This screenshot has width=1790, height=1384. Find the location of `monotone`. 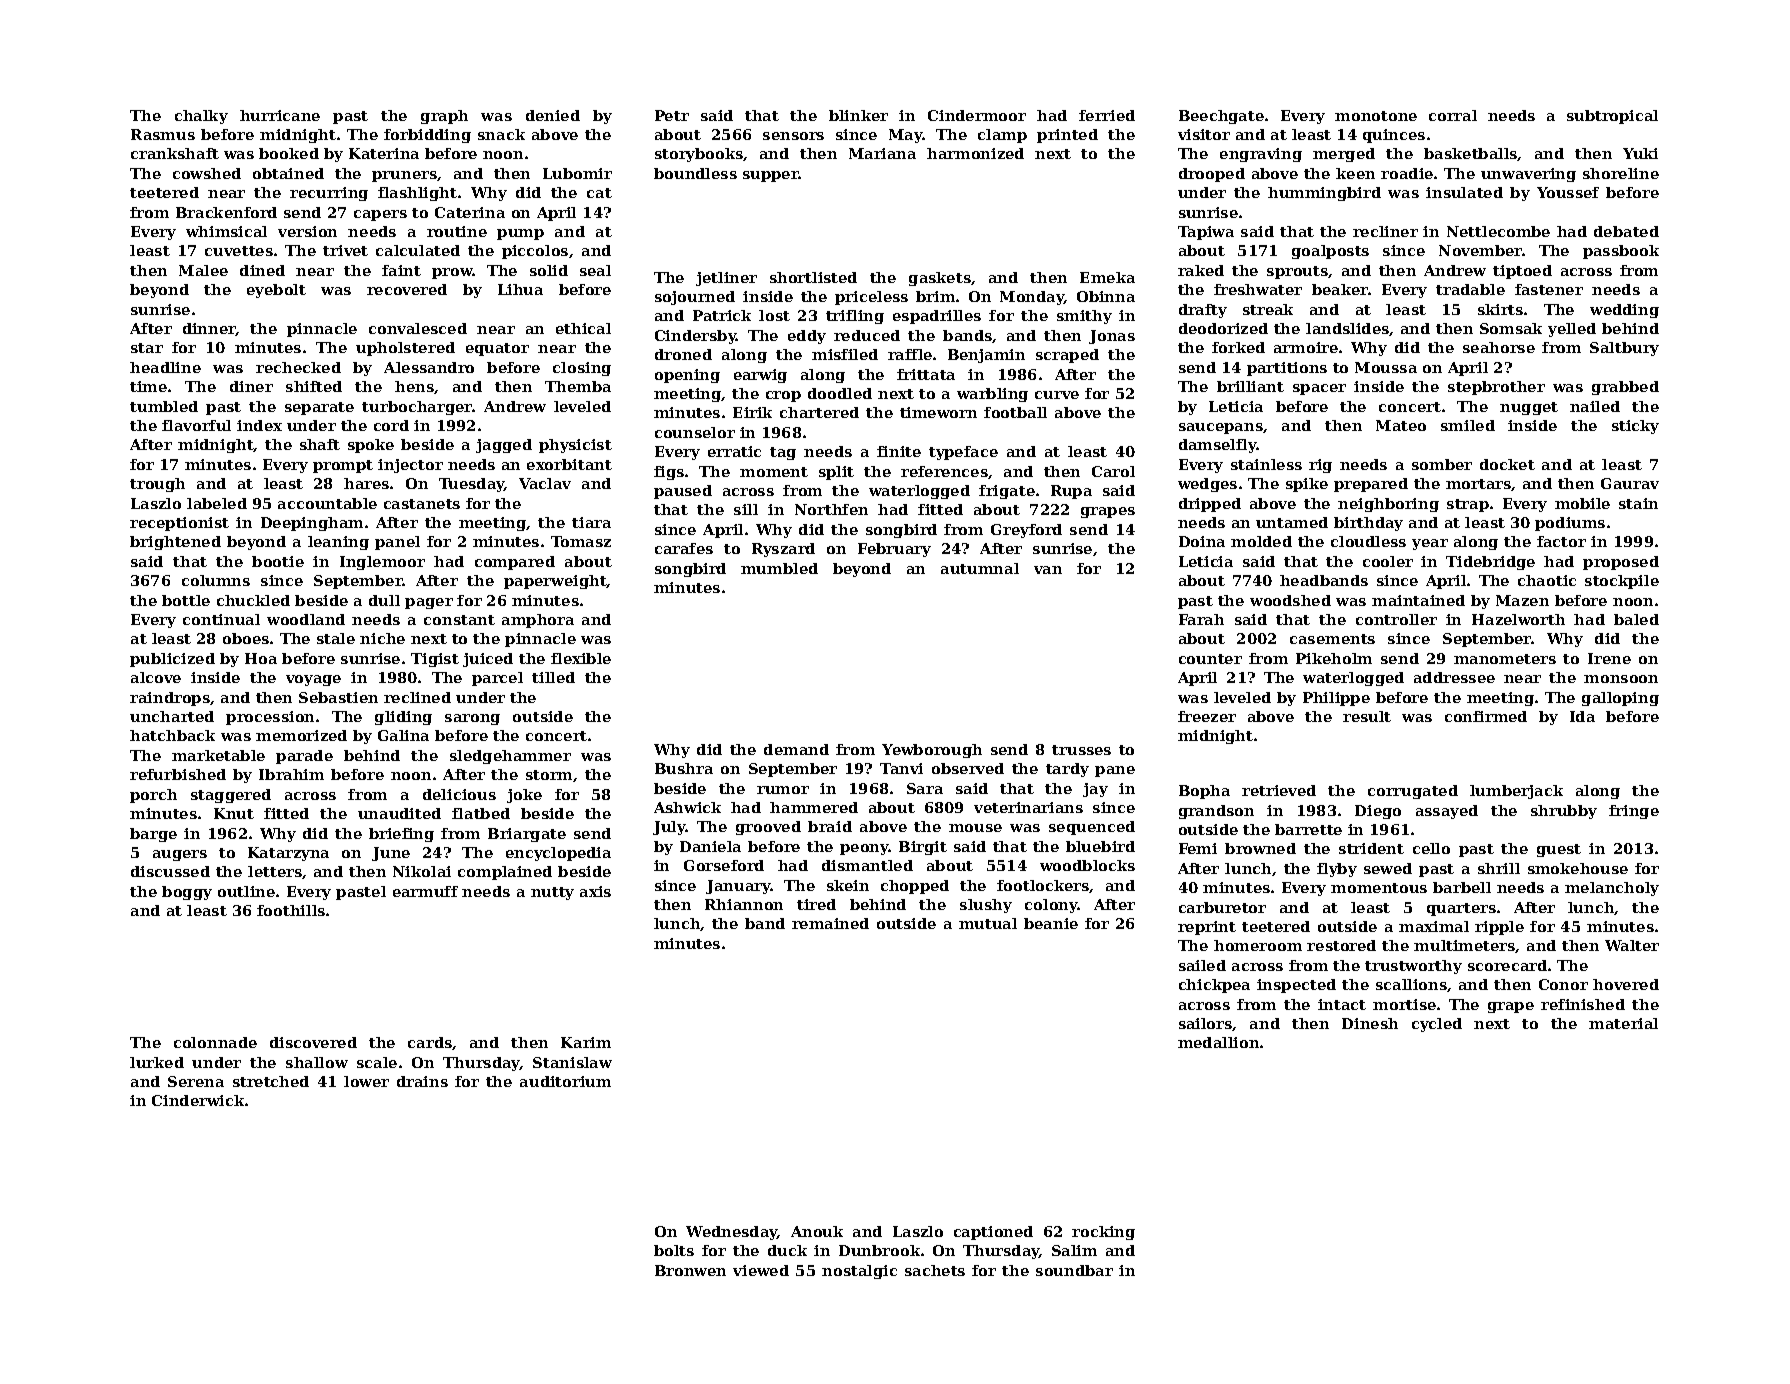

monotone is located at coordinates (1376, 116).
